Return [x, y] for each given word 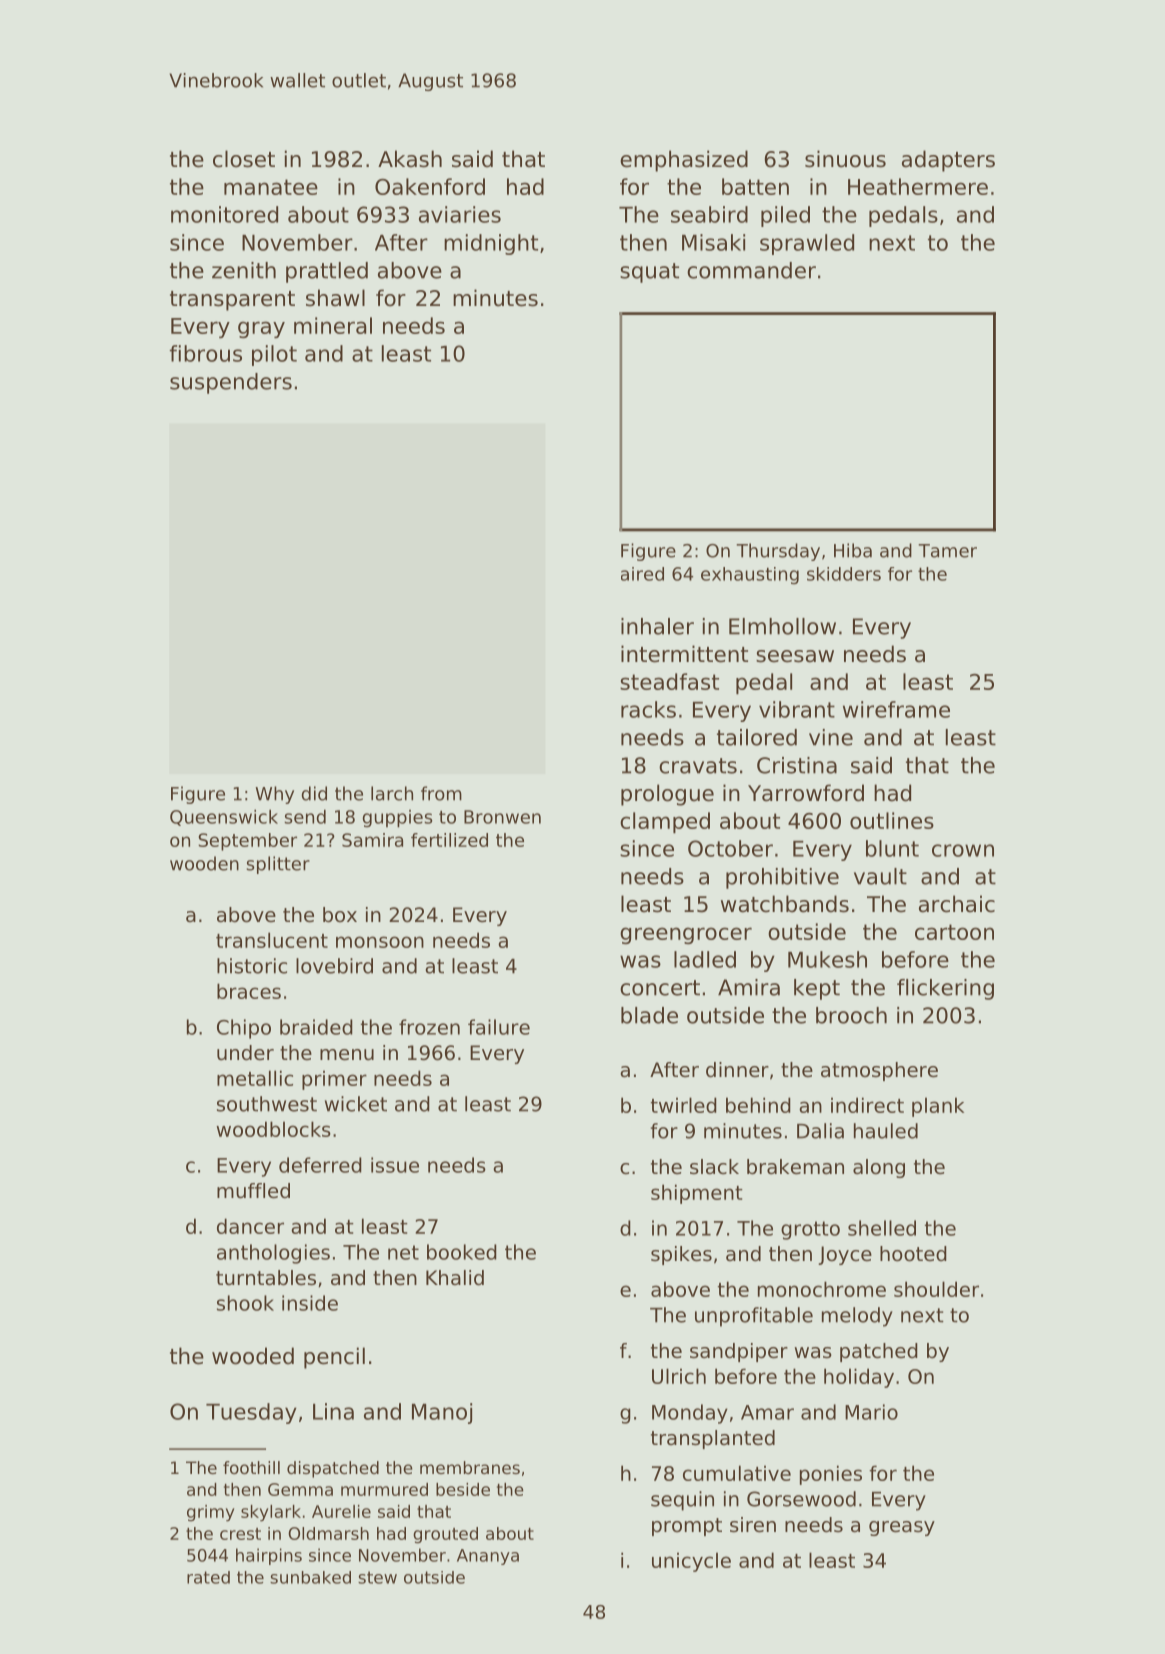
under [245, 1053]
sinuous [845, 159]
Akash [410, 159]
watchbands [785, 904]
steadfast [669, 681]
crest [240, 1534]
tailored [757, 737]
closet [244, 159]
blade [649, 1015]
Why [274, 795]
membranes [470, 1467]
